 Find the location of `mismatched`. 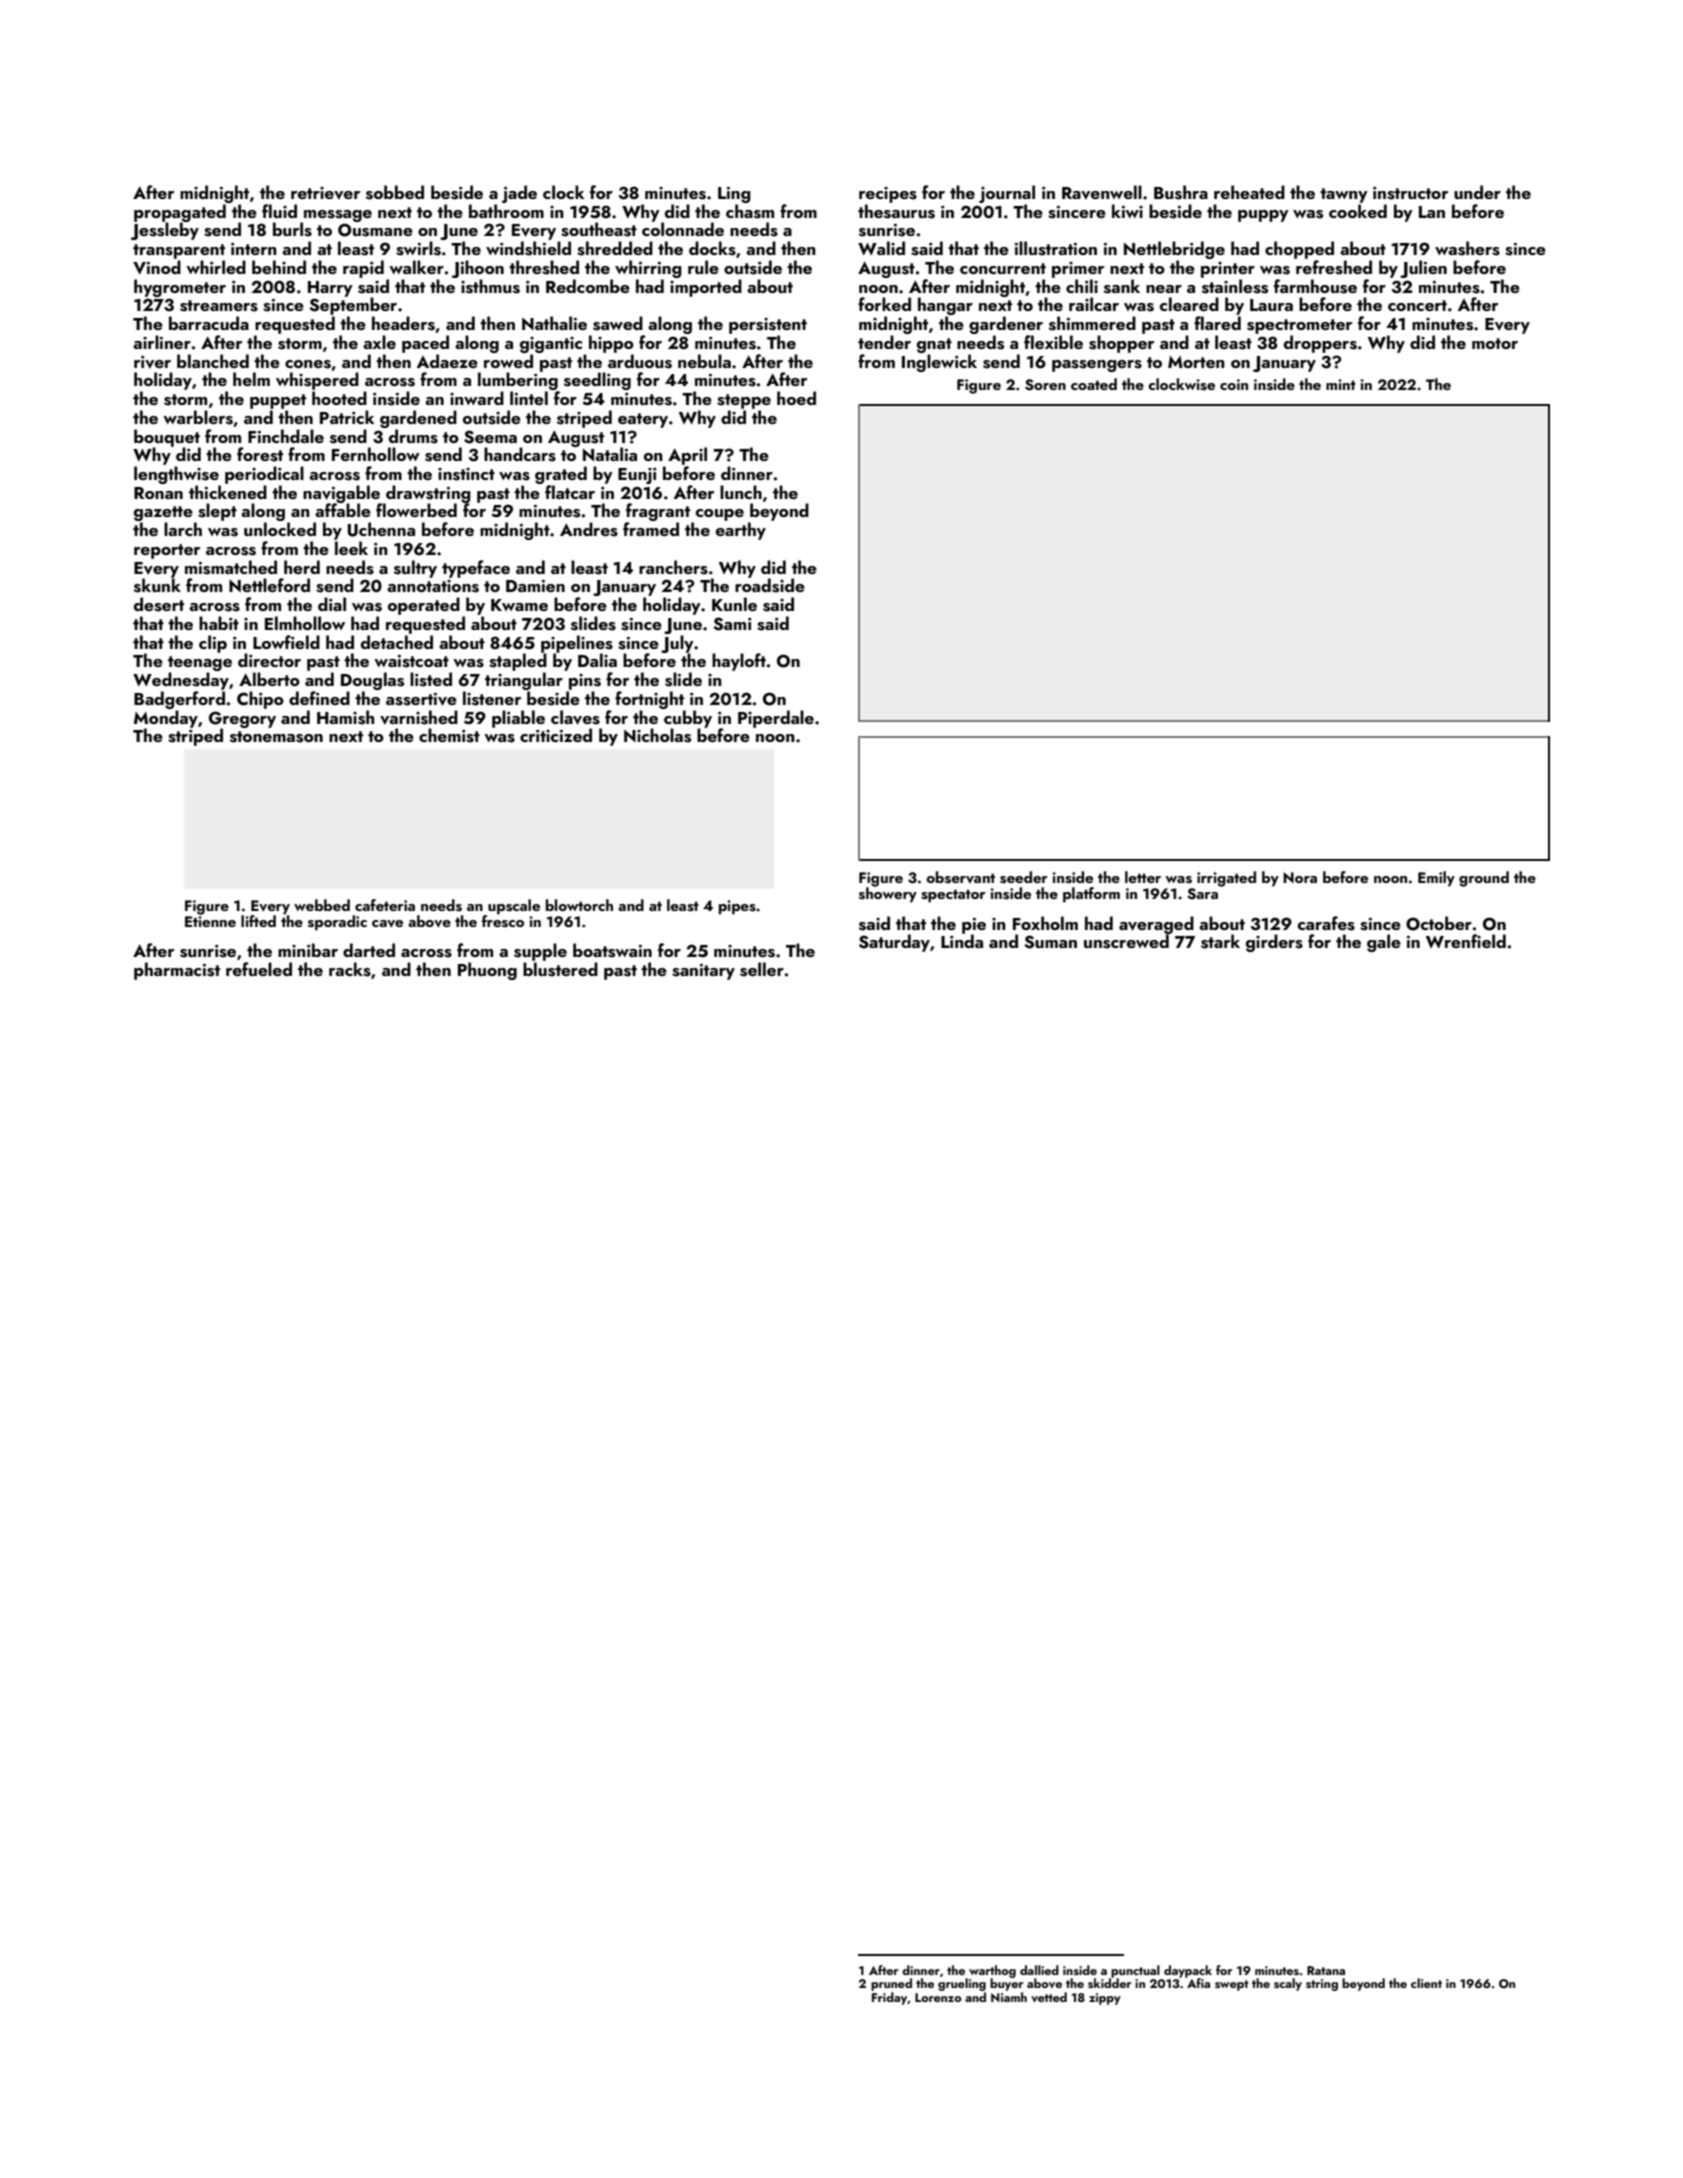

mismatched is located at coordinates (231, 567).
